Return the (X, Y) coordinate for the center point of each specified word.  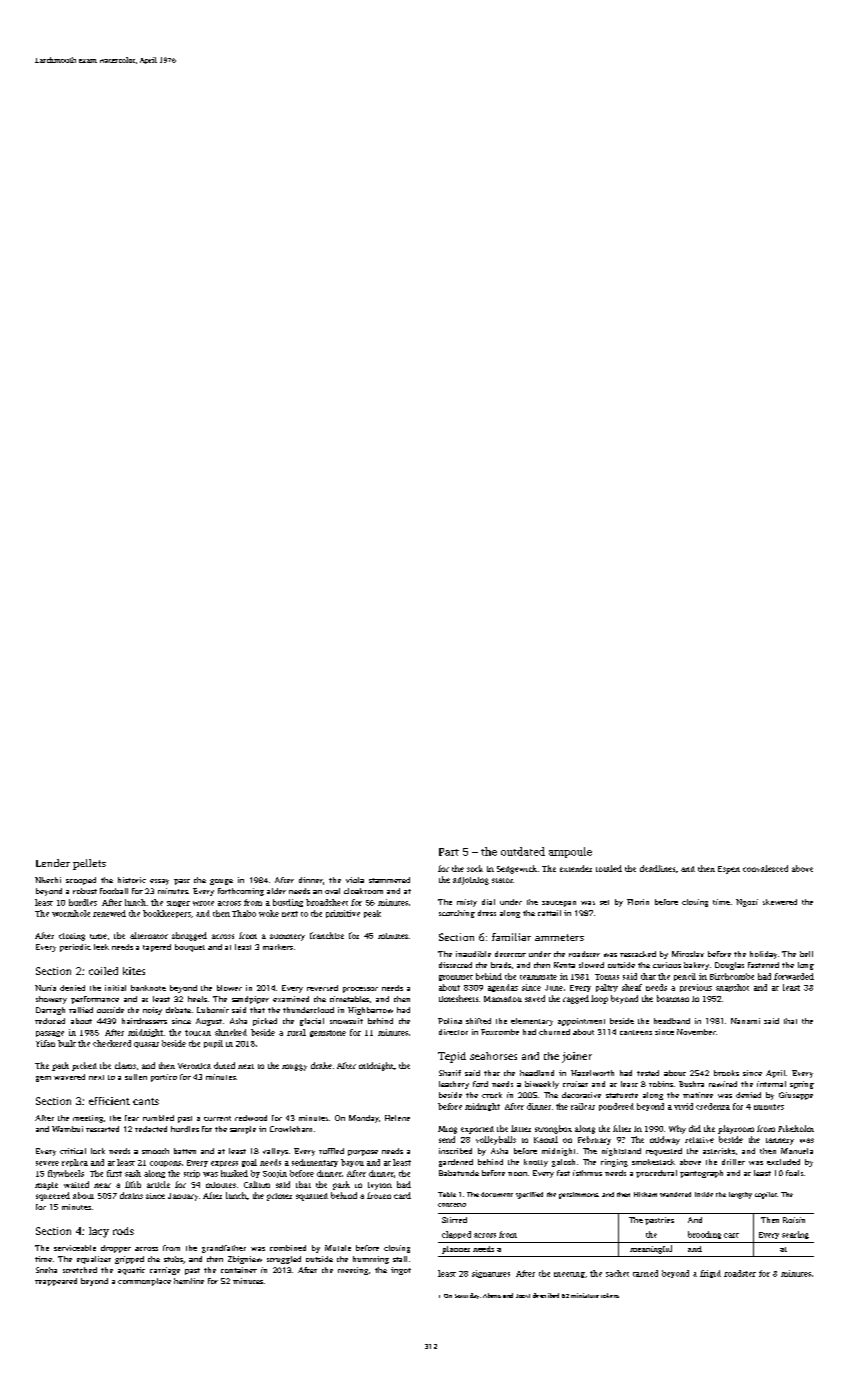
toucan (198, 1033)
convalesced (765, 868)
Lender (53, 863)
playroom (736, 1129)
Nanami (745, 1021)
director (453, 1032)
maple (46, 1186)
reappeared (56, 1282)
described (546, 1295)
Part (449, 852)
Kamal (546, 1139)
